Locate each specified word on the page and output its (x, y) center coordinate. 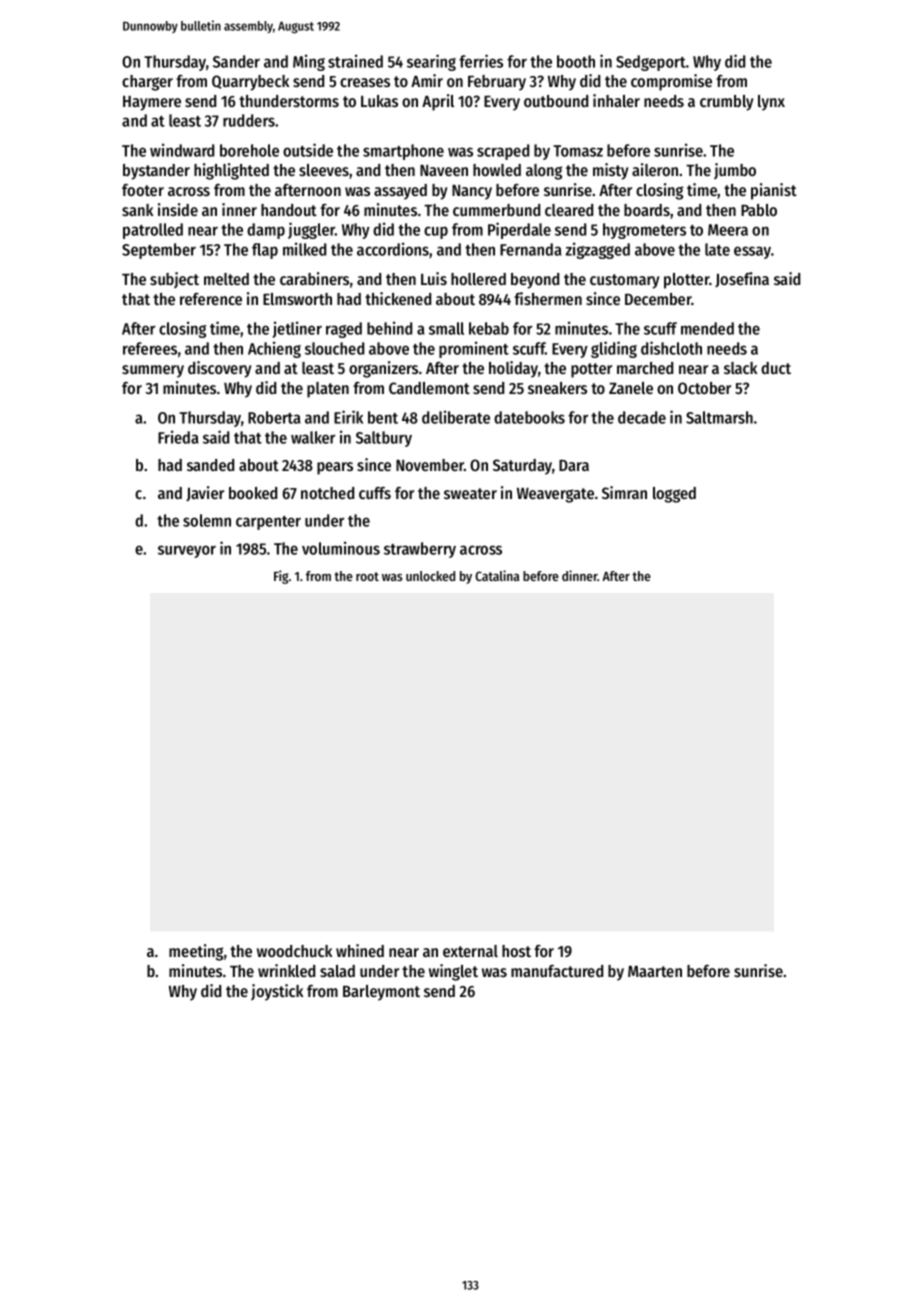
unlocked (430, 576)
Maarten (655, 971)
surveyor (187, 551)
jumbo (735, 171)
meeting (196, 952)
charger (147, 83)
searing (431, 62)
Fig (281, 577)
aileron (655, 169)
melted (226, 279)
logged (674, 495)
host (516, 951)
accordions (393, 250)
